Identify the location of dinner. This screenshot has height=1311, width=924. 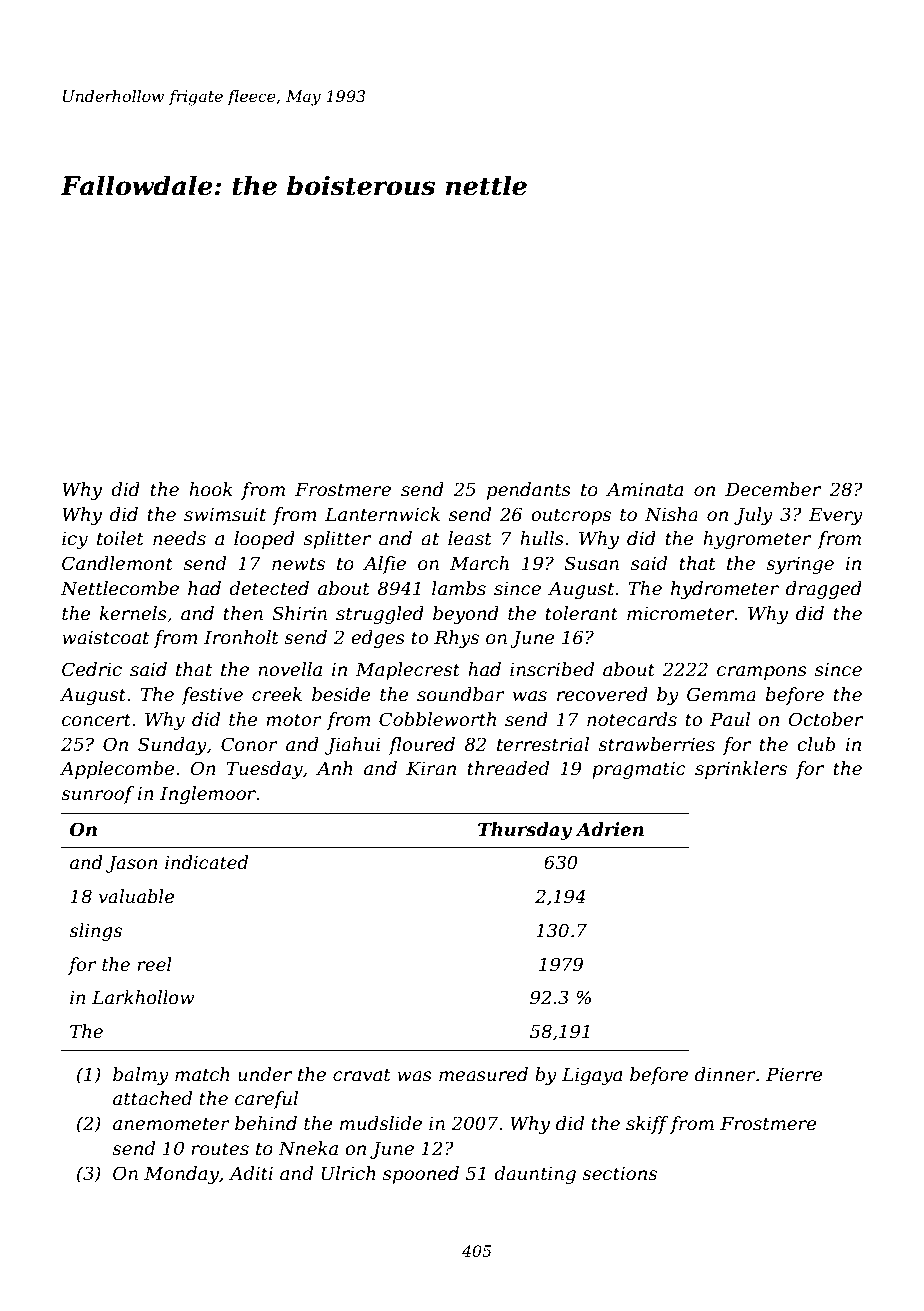
(725, 1074).
